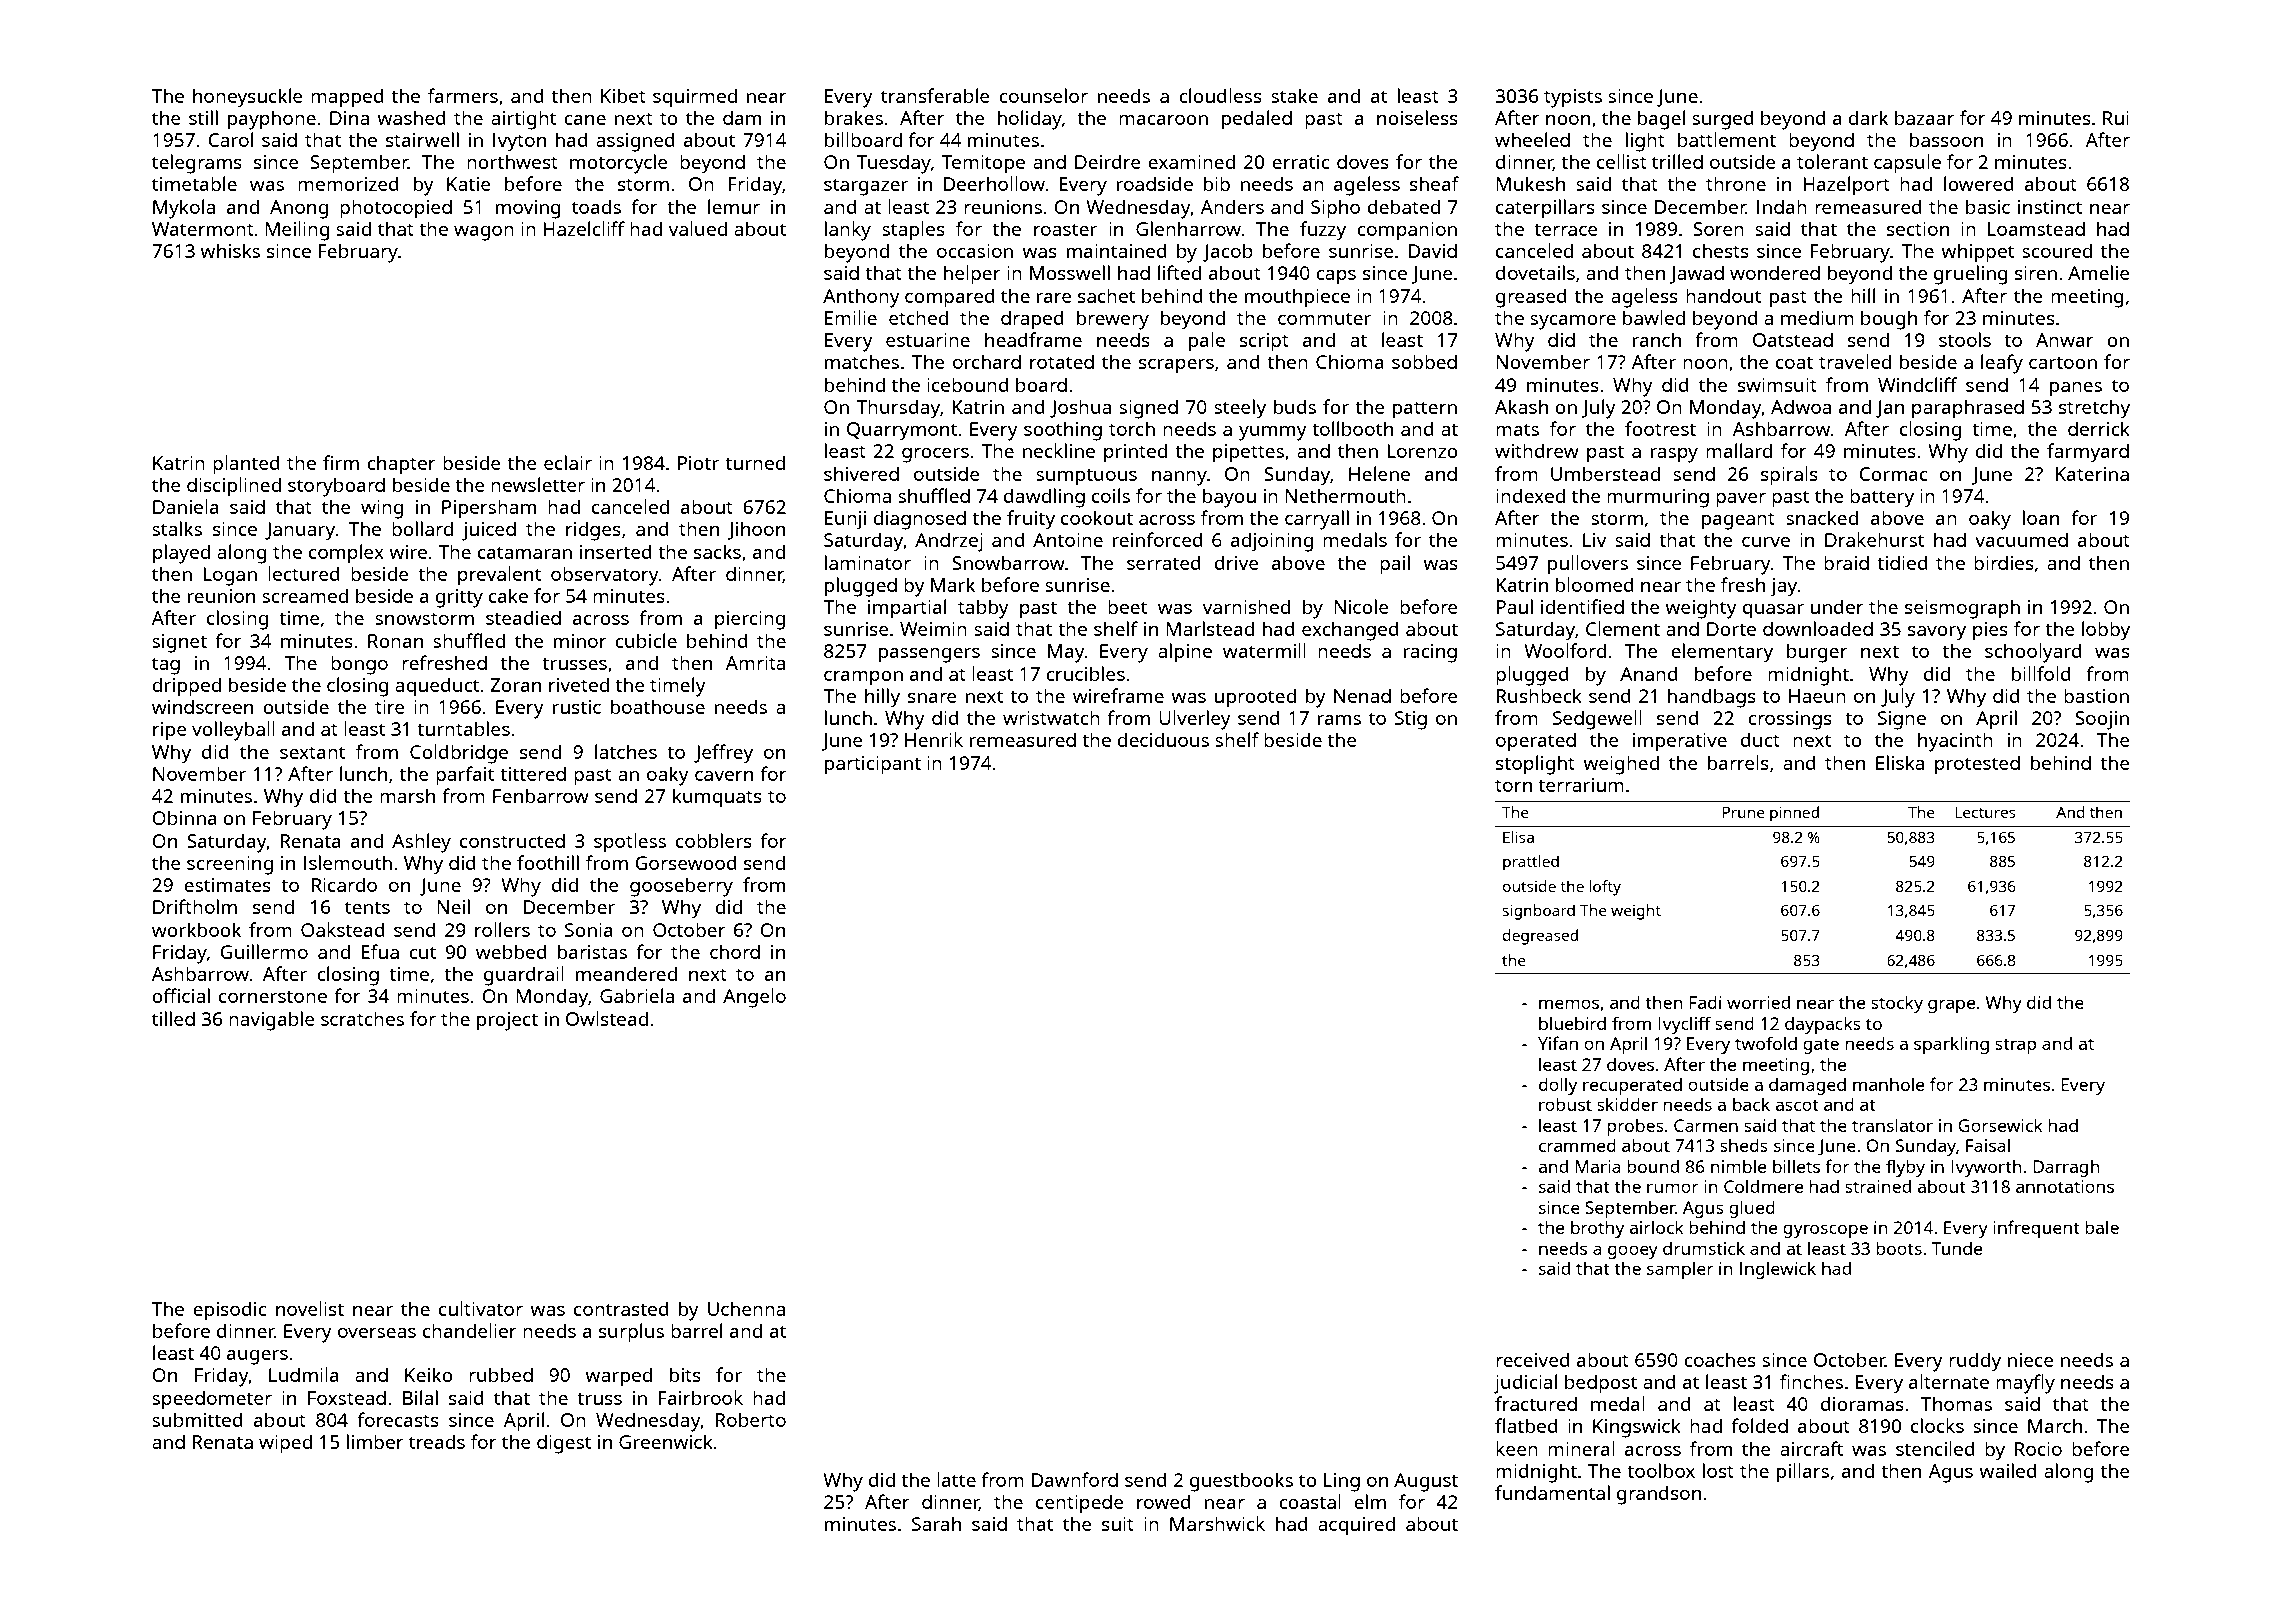  What do you see at coordinates (936, 1523) in the screenshot?
I see `Sarah` at bounding box center [936, 1523].
